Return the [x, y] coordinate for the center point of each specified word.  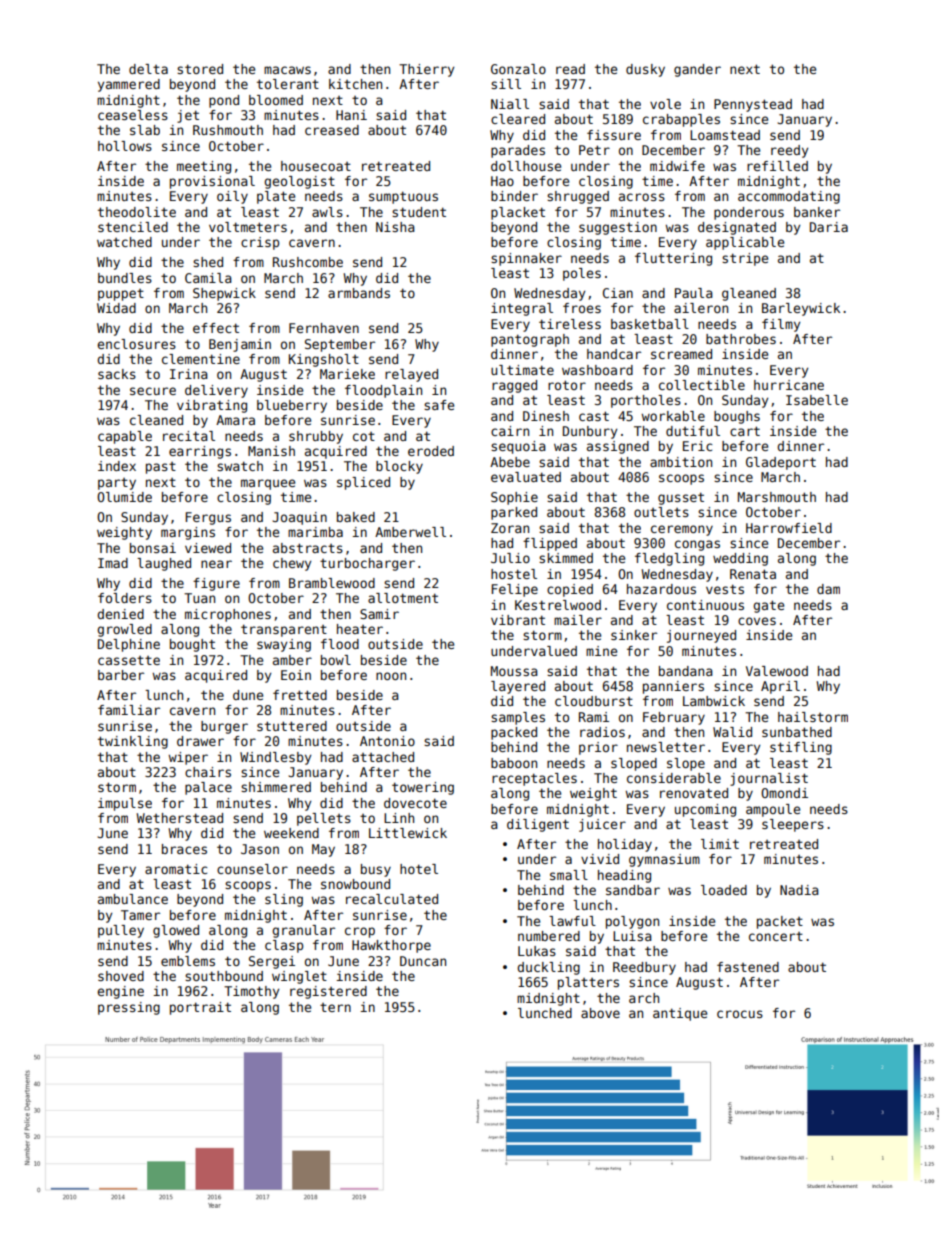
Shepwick [224, 294]
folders [125, 598]
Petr [594, 150]
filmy [781, 325]
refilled [777, 166]
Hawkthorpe [391, 946]
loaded [724, 890]
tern [335, 1007]
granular [303, 931]
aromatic [176, 869]
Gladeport [781, 463]
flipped [550, 544]
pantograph [530, 340]
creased [332, 130]
